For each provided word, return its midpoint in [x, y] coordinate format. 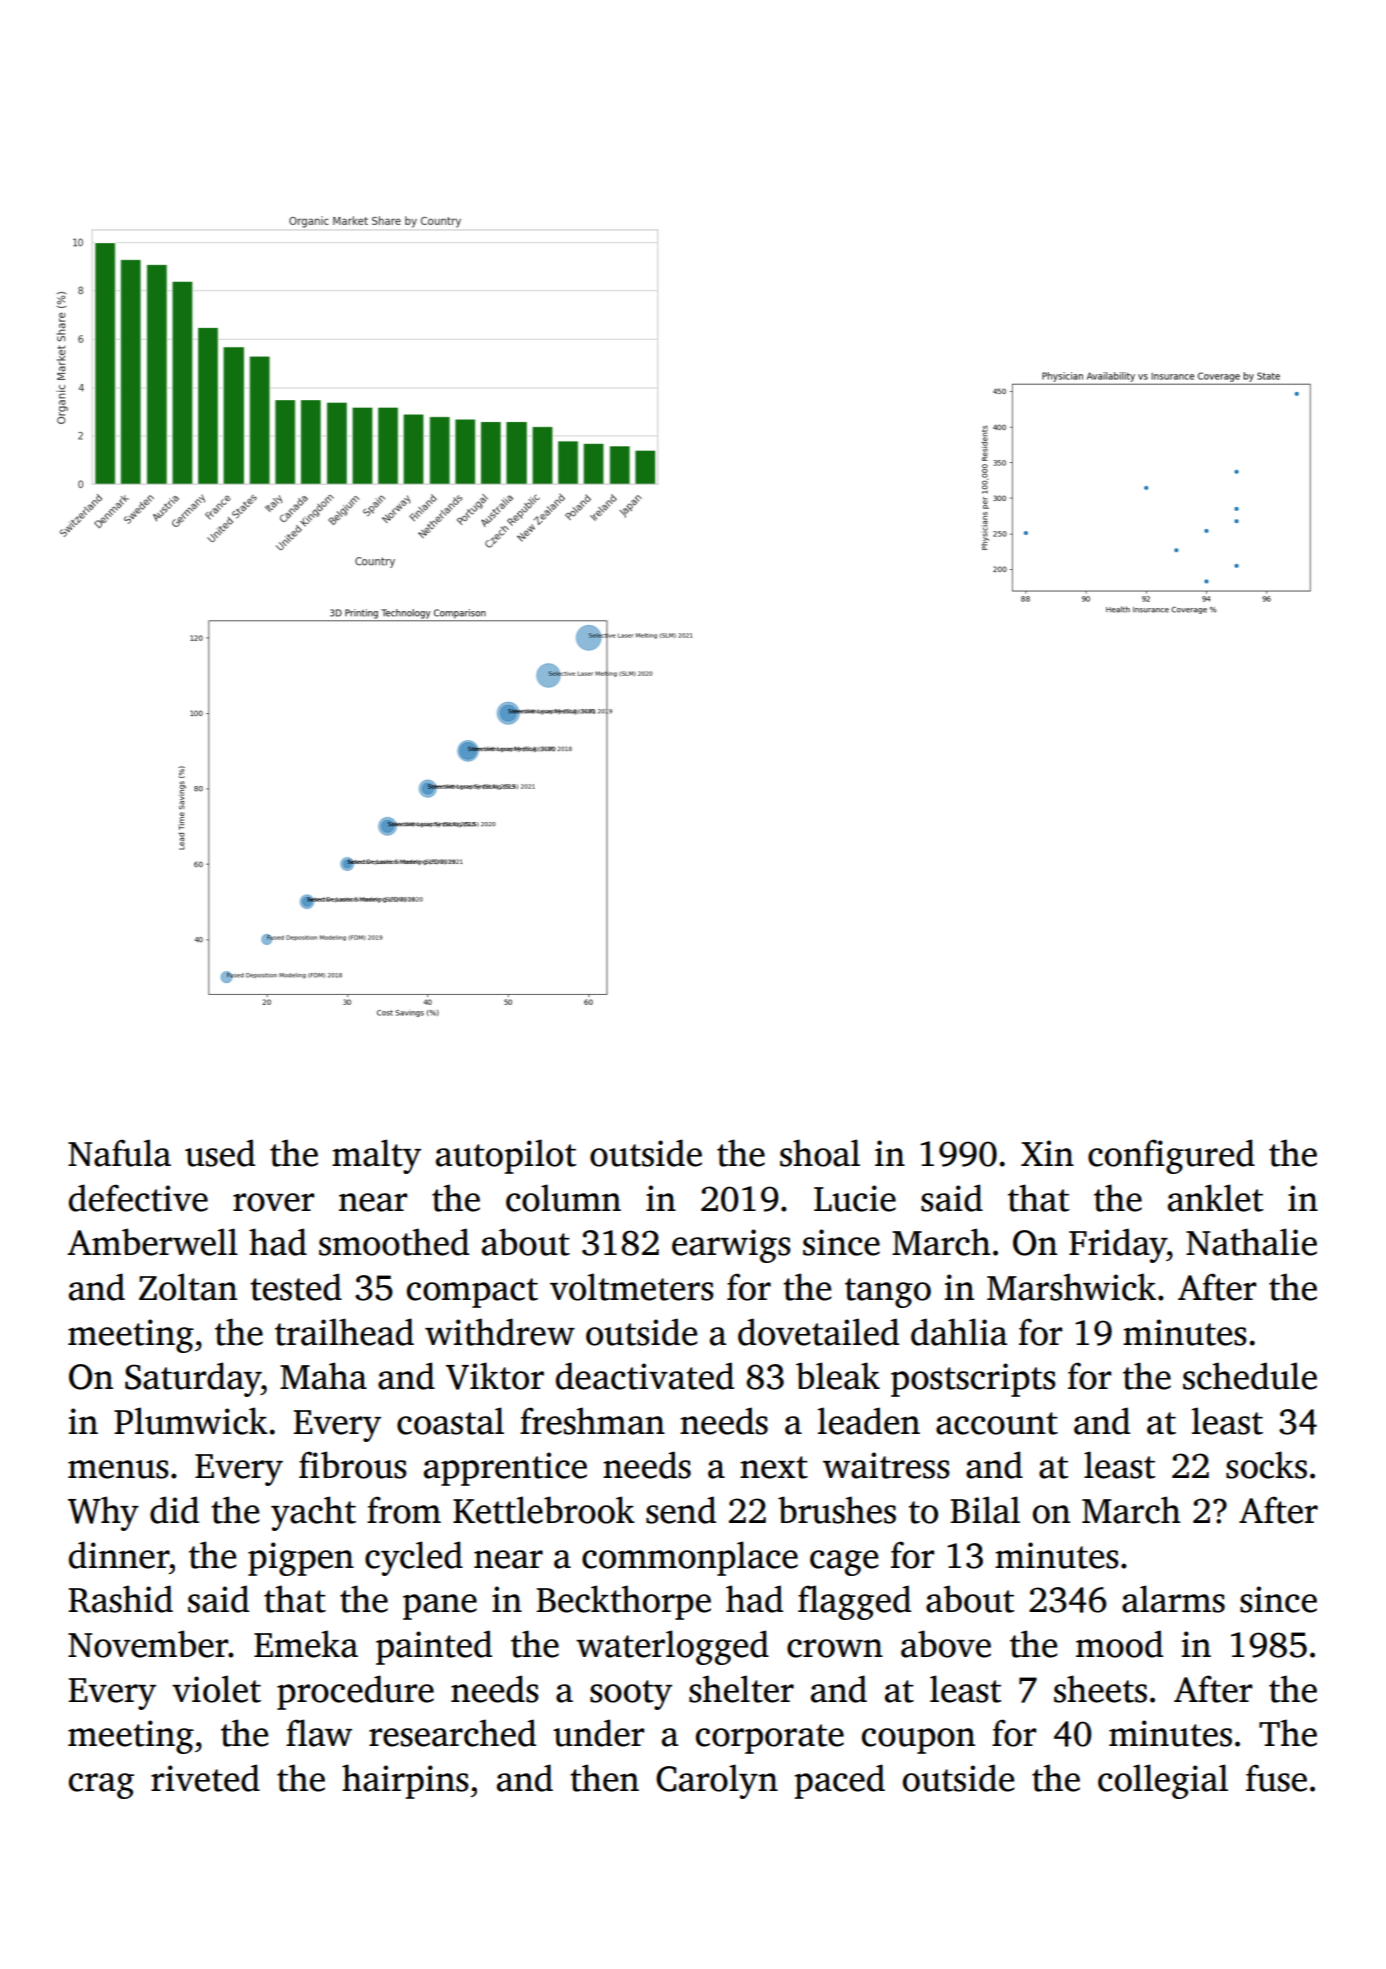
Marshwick [1071, 1287]
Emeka [306, 1644]
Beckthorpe [623, 1602]
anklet [1215, 1198]
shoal [820, 1153]
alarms [1173, 1599]
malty [376, 1156]
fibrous [353, 1465]
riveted [205, 1778]
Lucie [855, 1198]
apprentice [505, 1469]
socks [1266, 1465]
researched [452, 1733]
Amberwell [152, 1242]
